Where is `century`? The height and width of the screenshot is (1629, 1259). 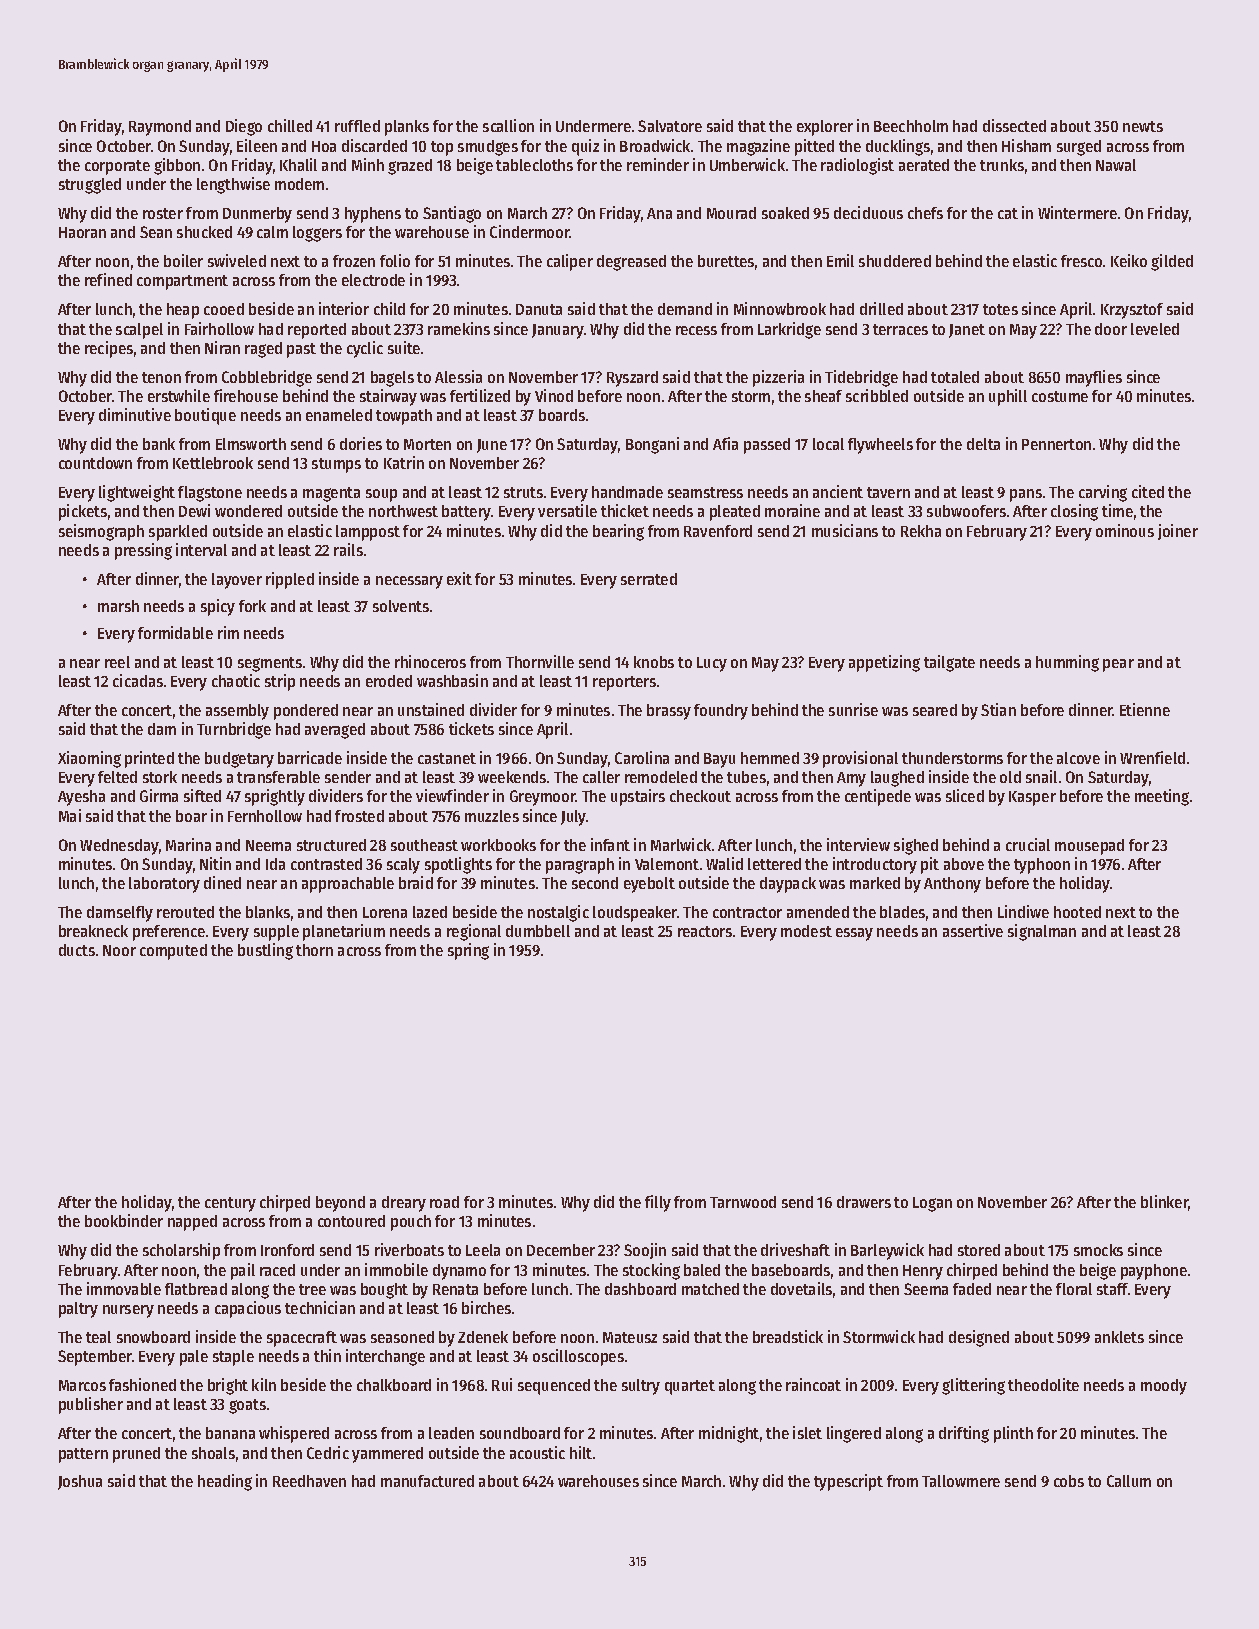
century is located at coordinates (230, 1204).
